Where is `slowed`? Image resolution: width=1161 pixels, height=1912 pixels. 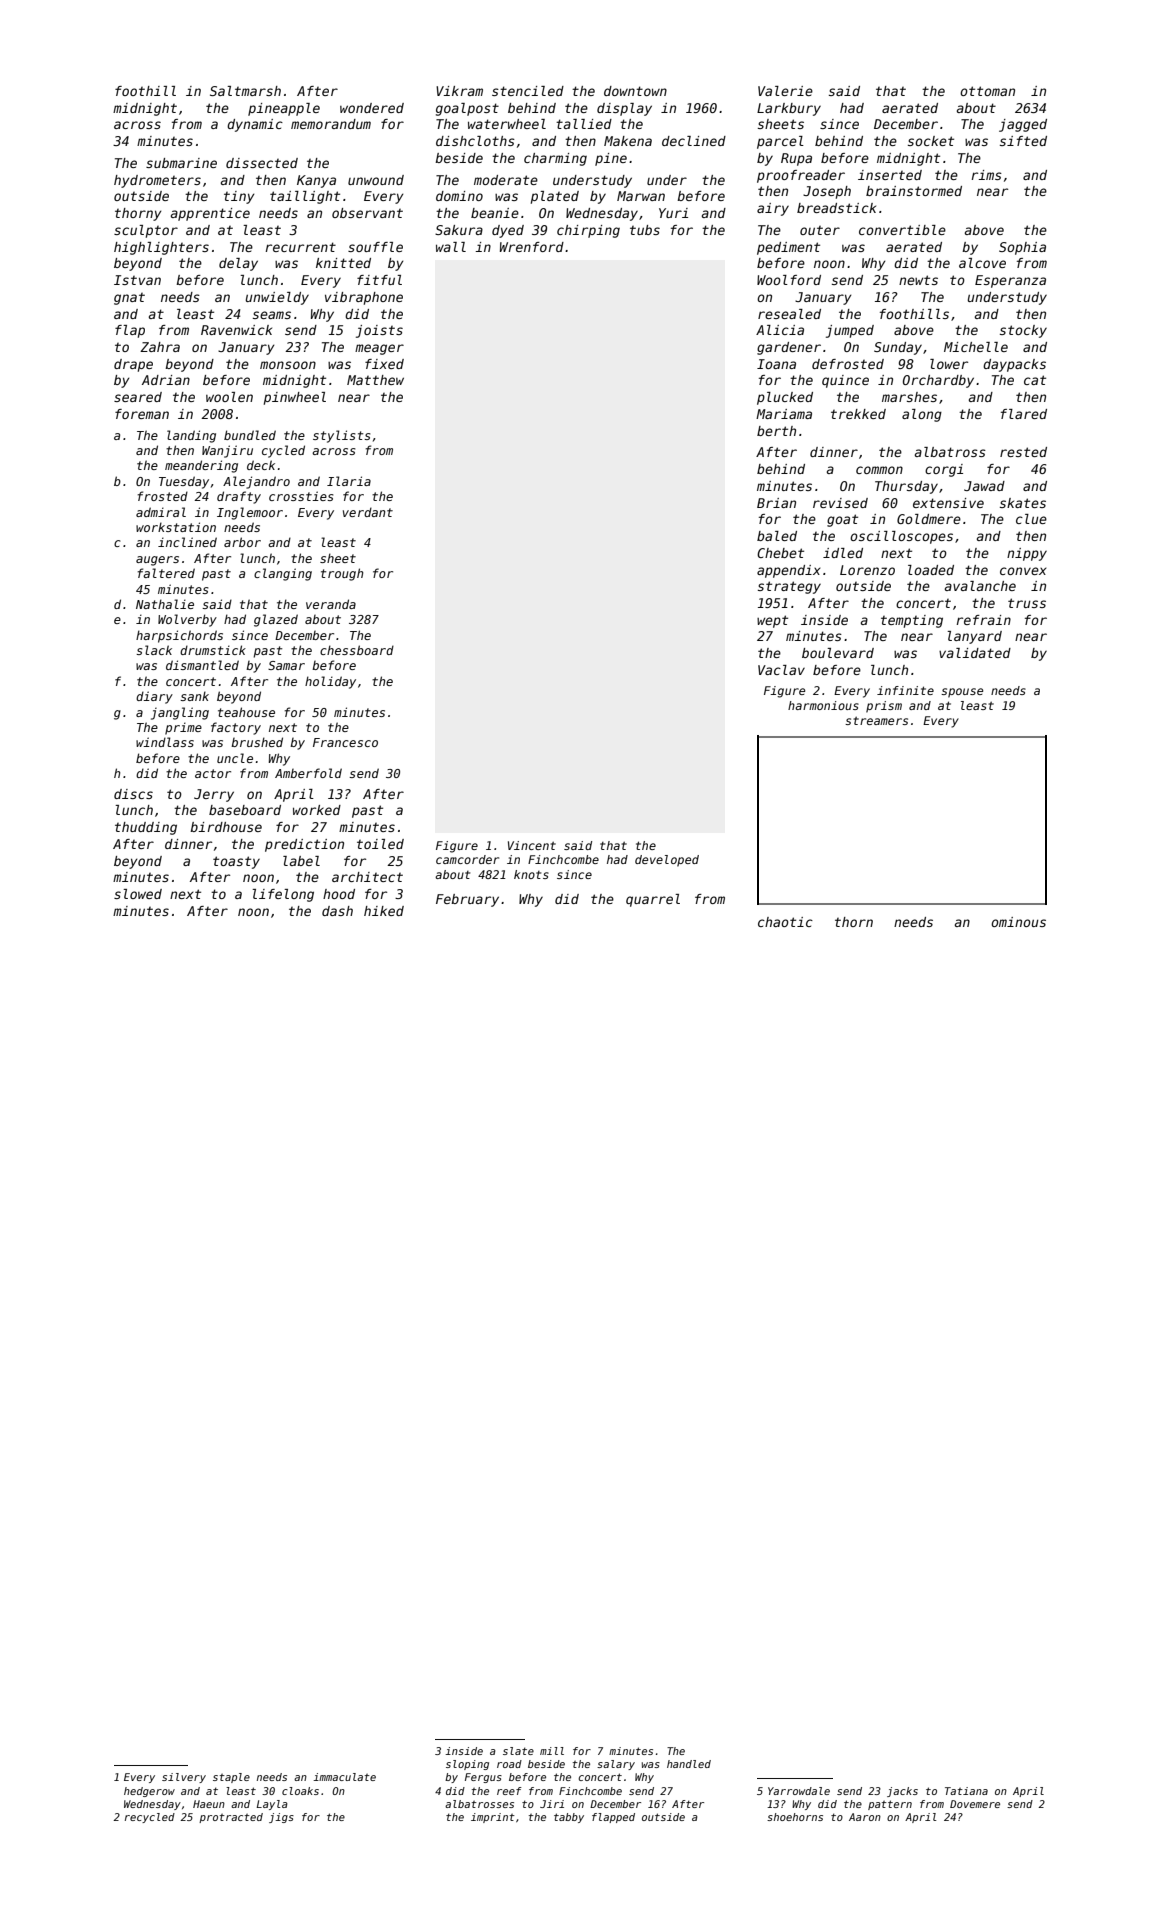
slowed is located at coordinates (138, 894).
